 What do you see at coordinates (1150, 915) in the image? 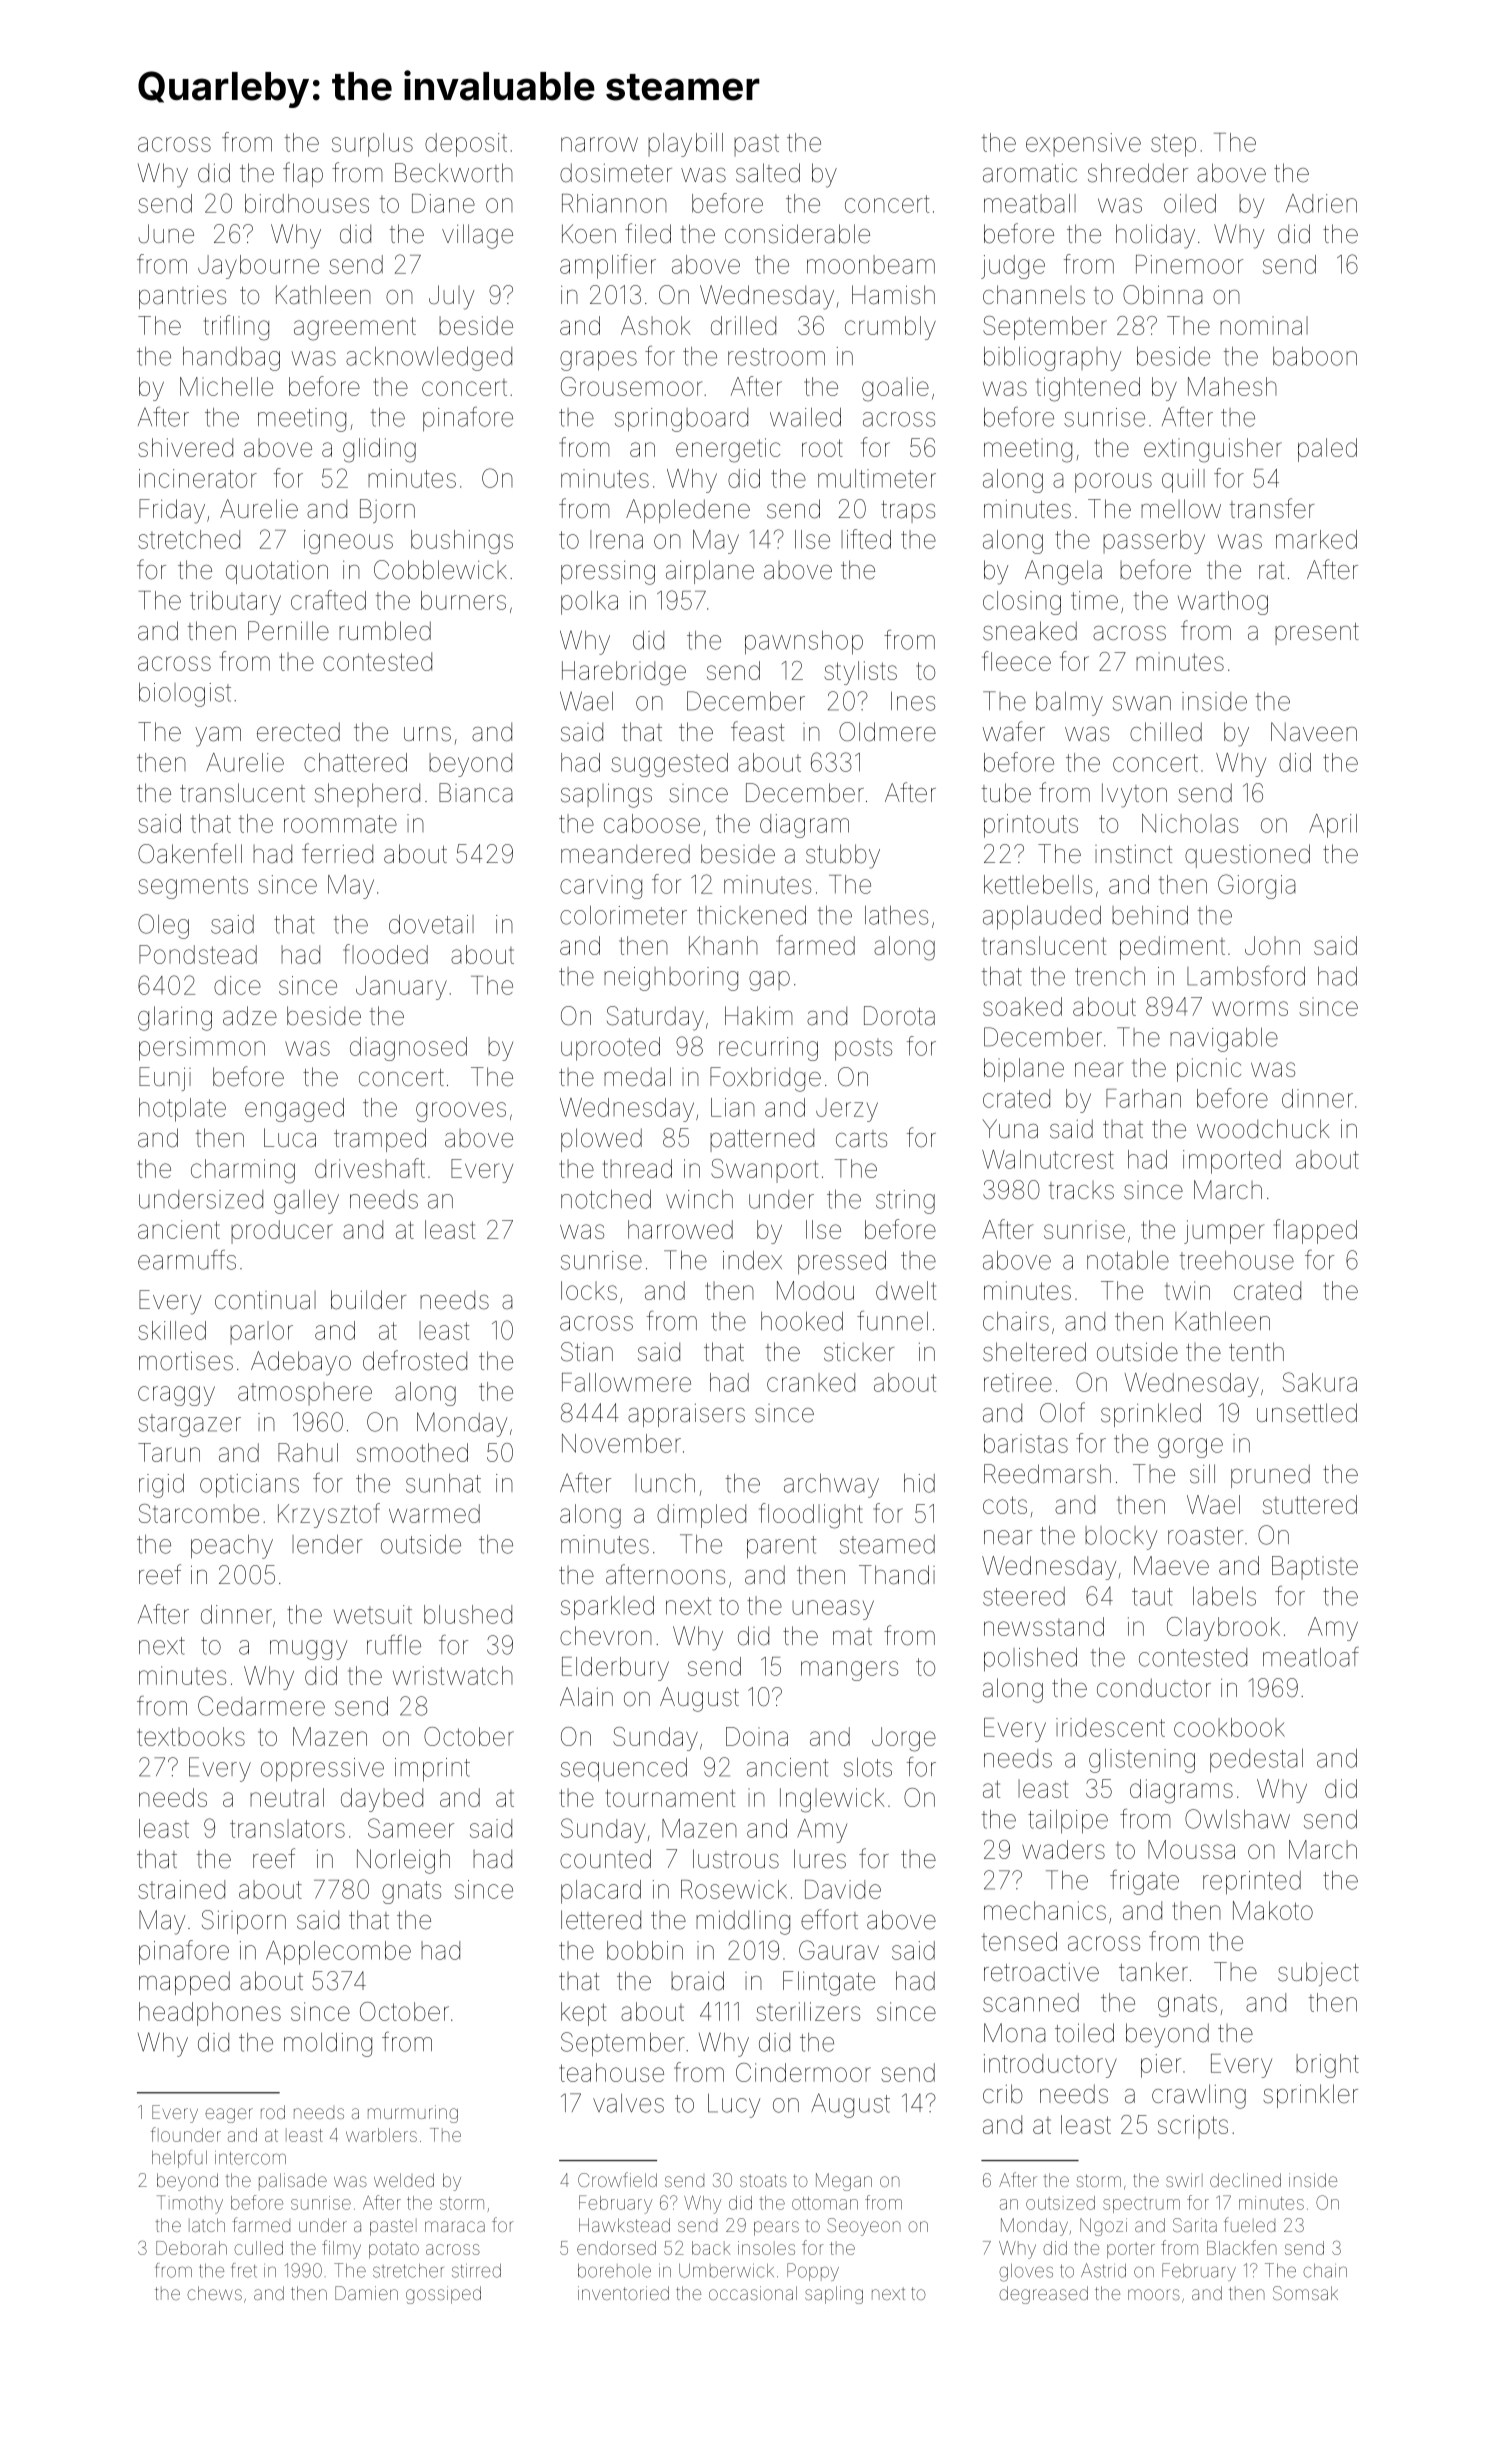
I see `behind` at bounding box center [1150, 915].
